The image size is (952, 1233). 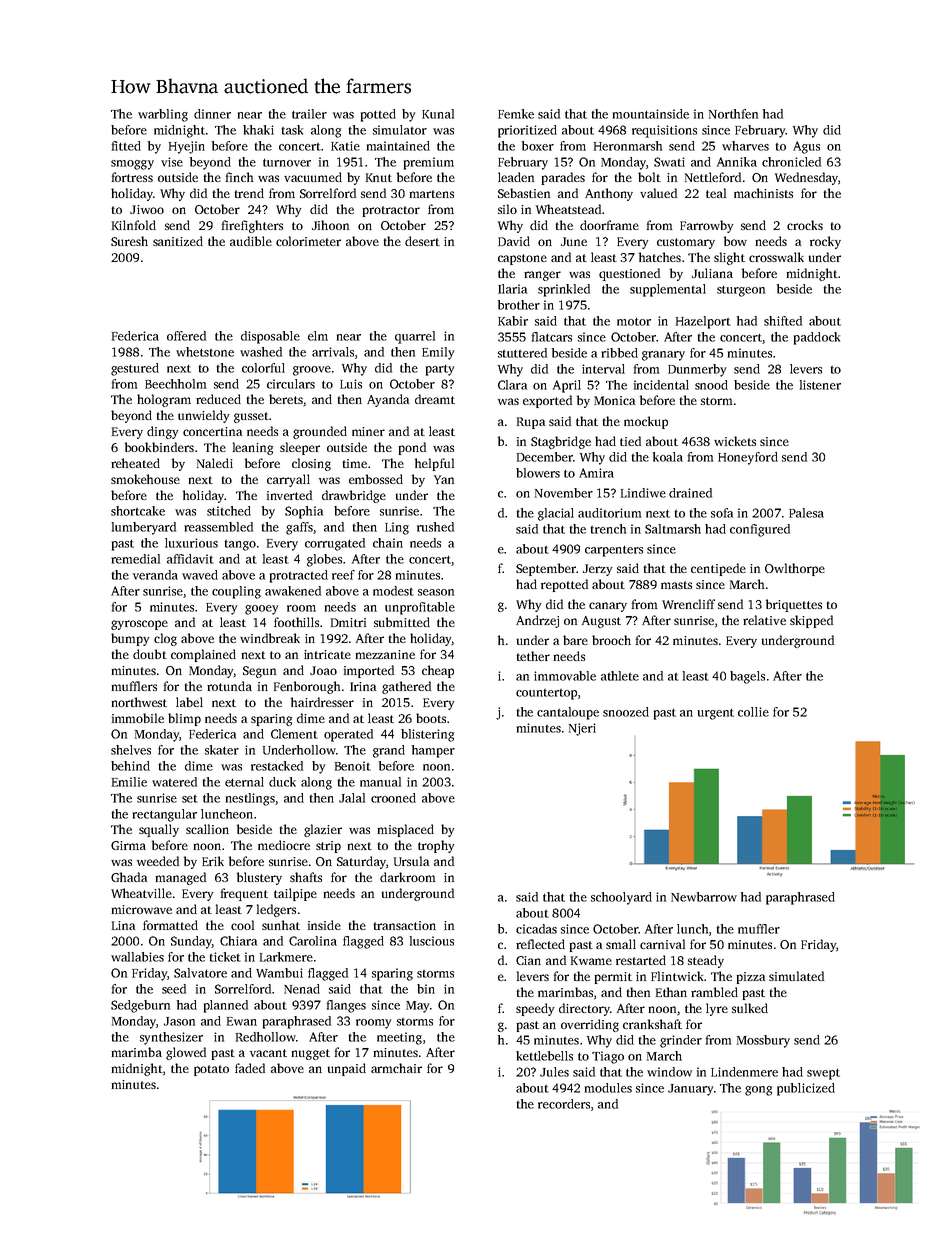 What do you see at coordinates (564, 1104) in the screenshot?
I see `recorders` at bounding box center [564, 1104].
